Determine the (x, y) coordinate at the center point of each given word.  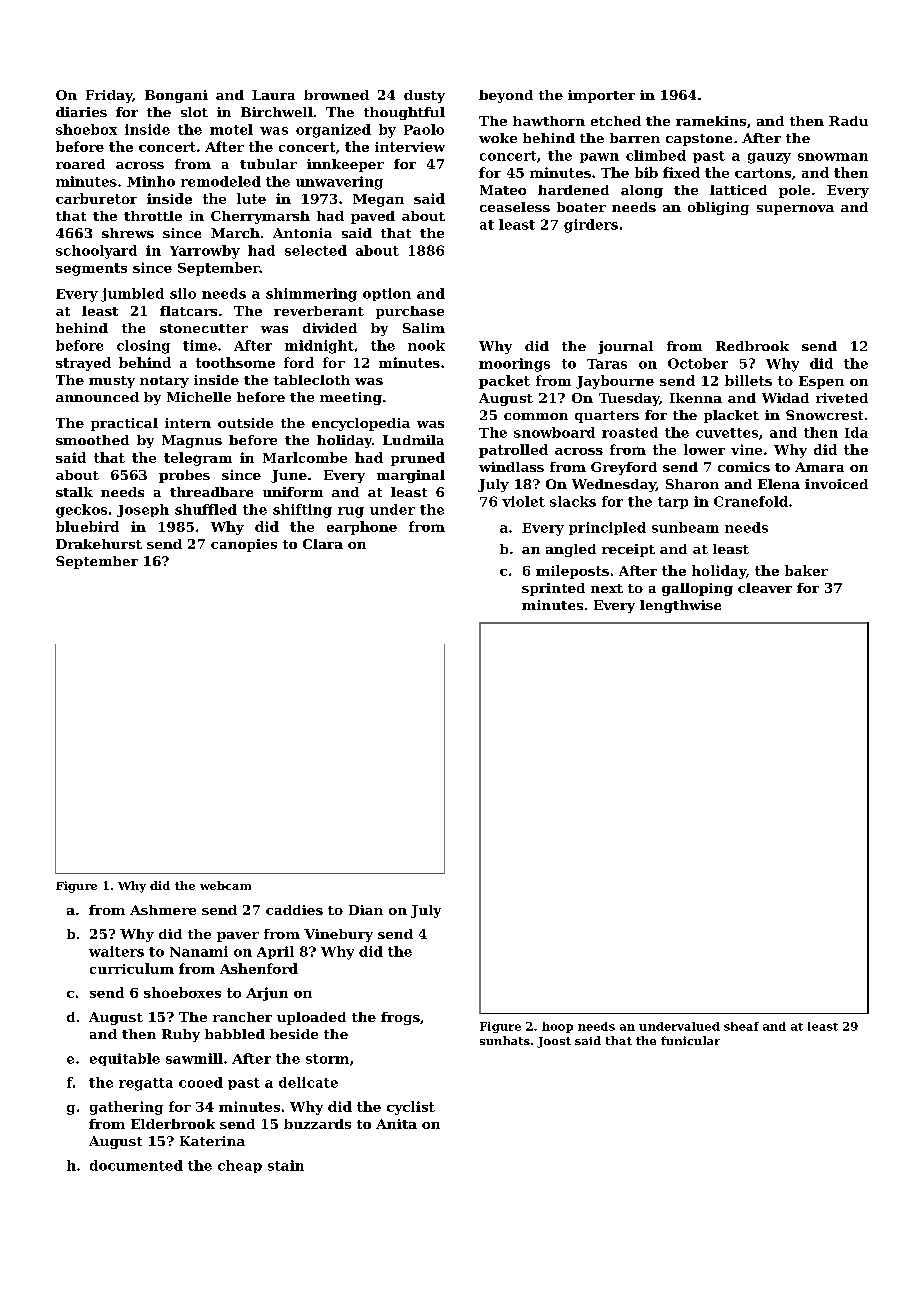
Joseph (143, 510)
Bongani (176, 96)
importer (601, 96)
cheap (240, 1166)
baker (806, 570)
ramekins (711, 121)
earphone (362, 528)
